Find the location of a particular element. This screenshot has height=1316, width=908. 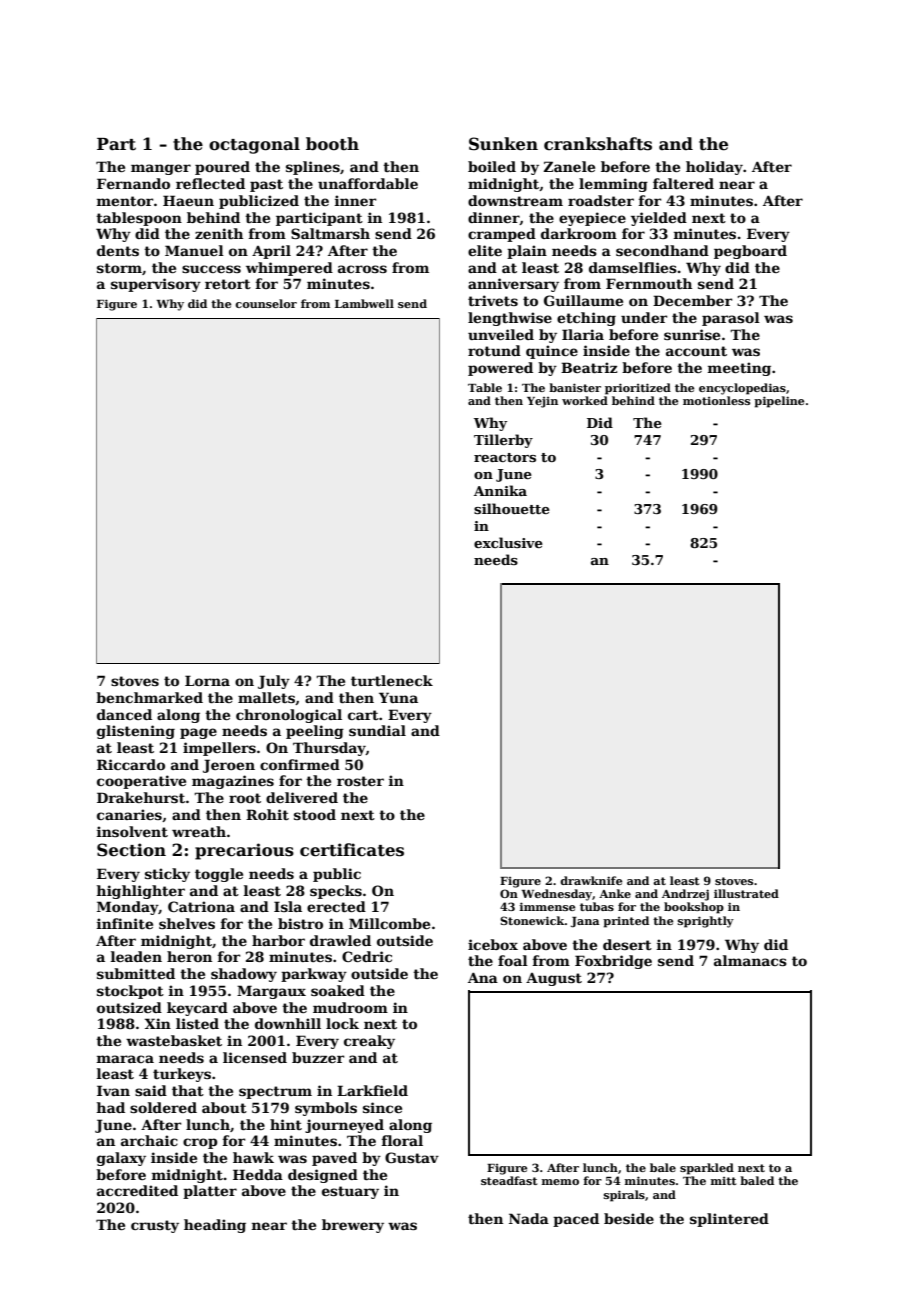

turtleneck is located at coordinates (392, 680).
